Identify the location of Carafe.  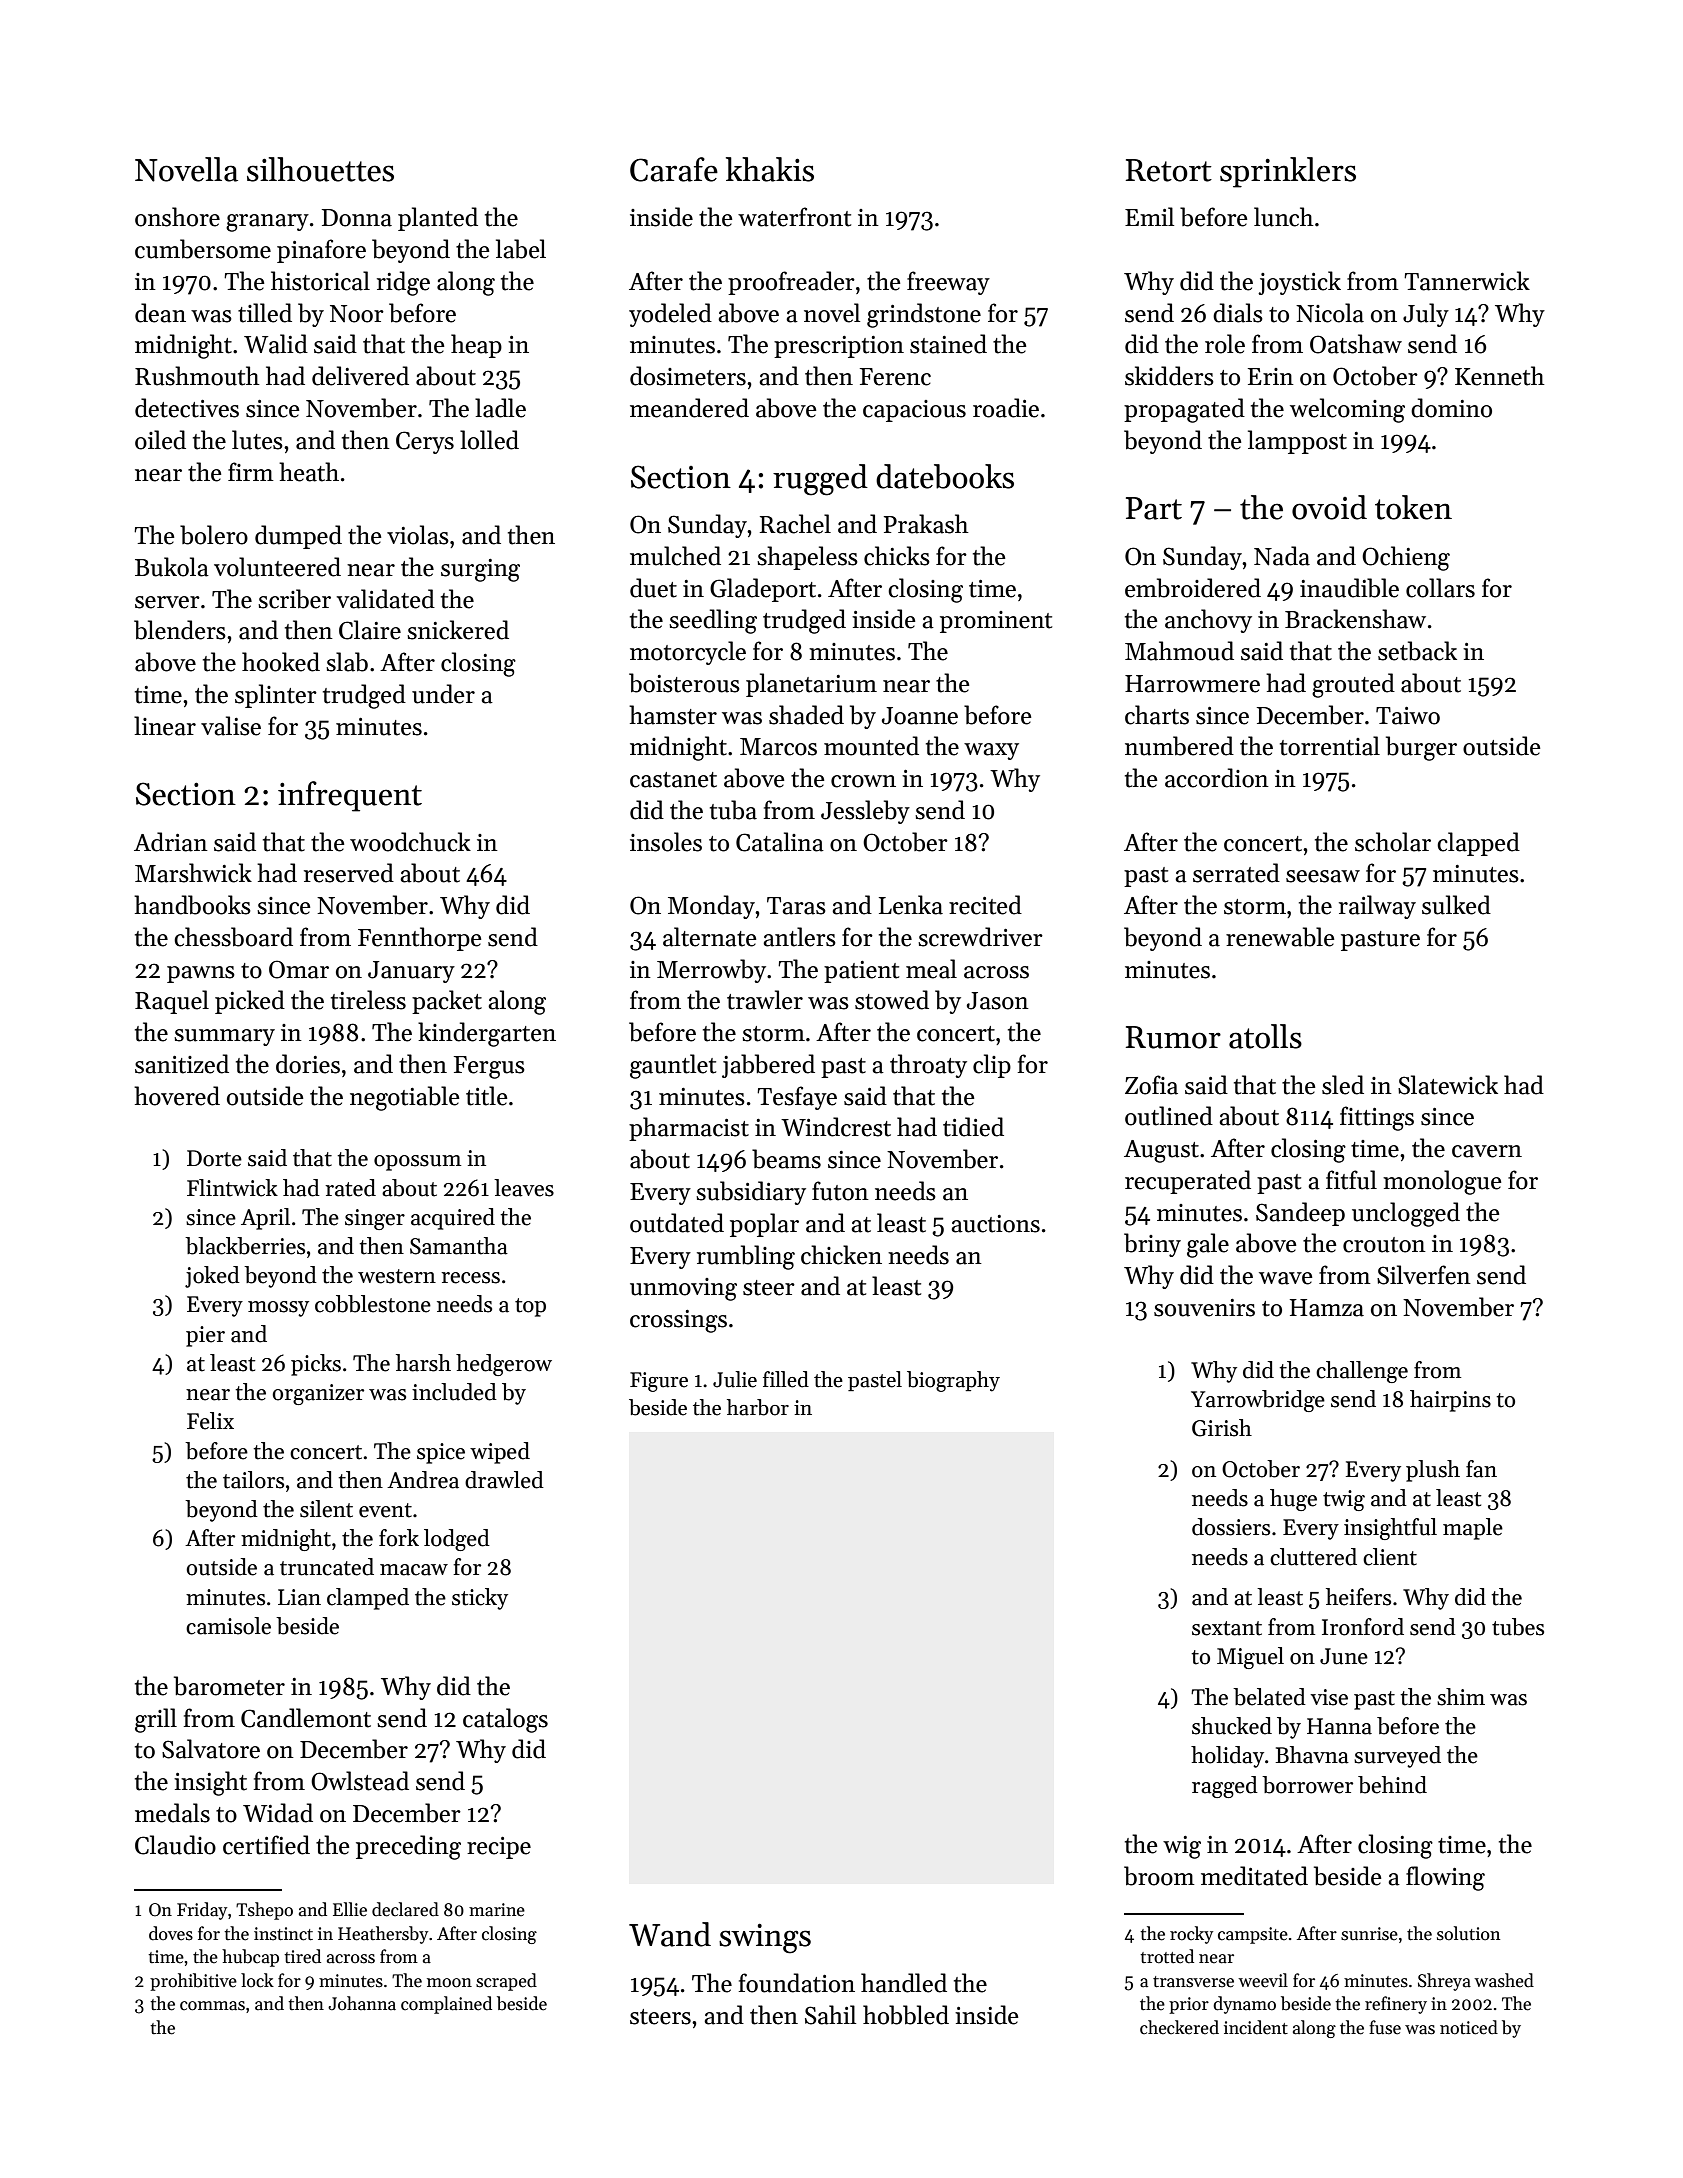
(674, 169).
